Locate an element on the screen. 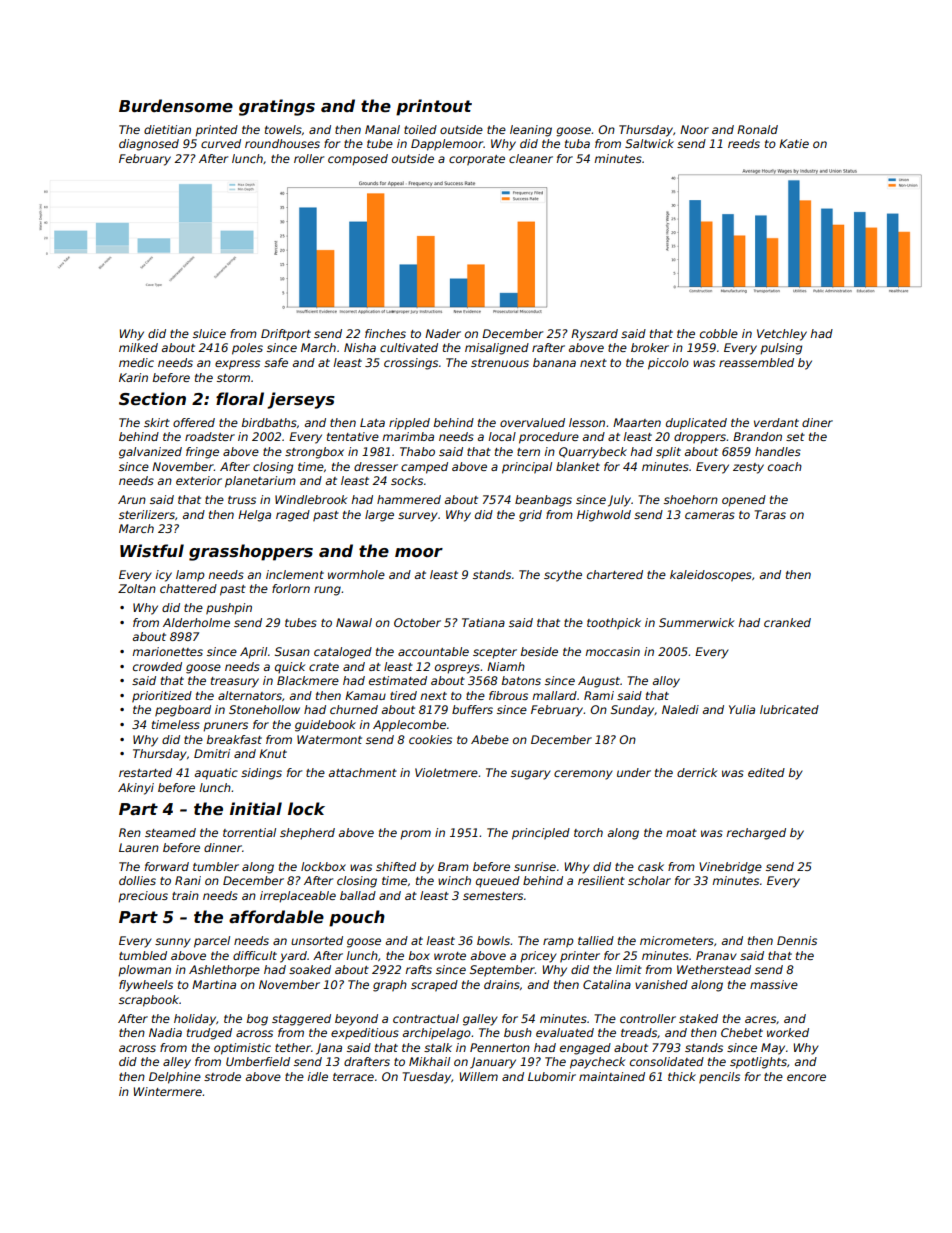 This screenshot has width=952, height=1233. printout is located at coordinates (434, 107).
